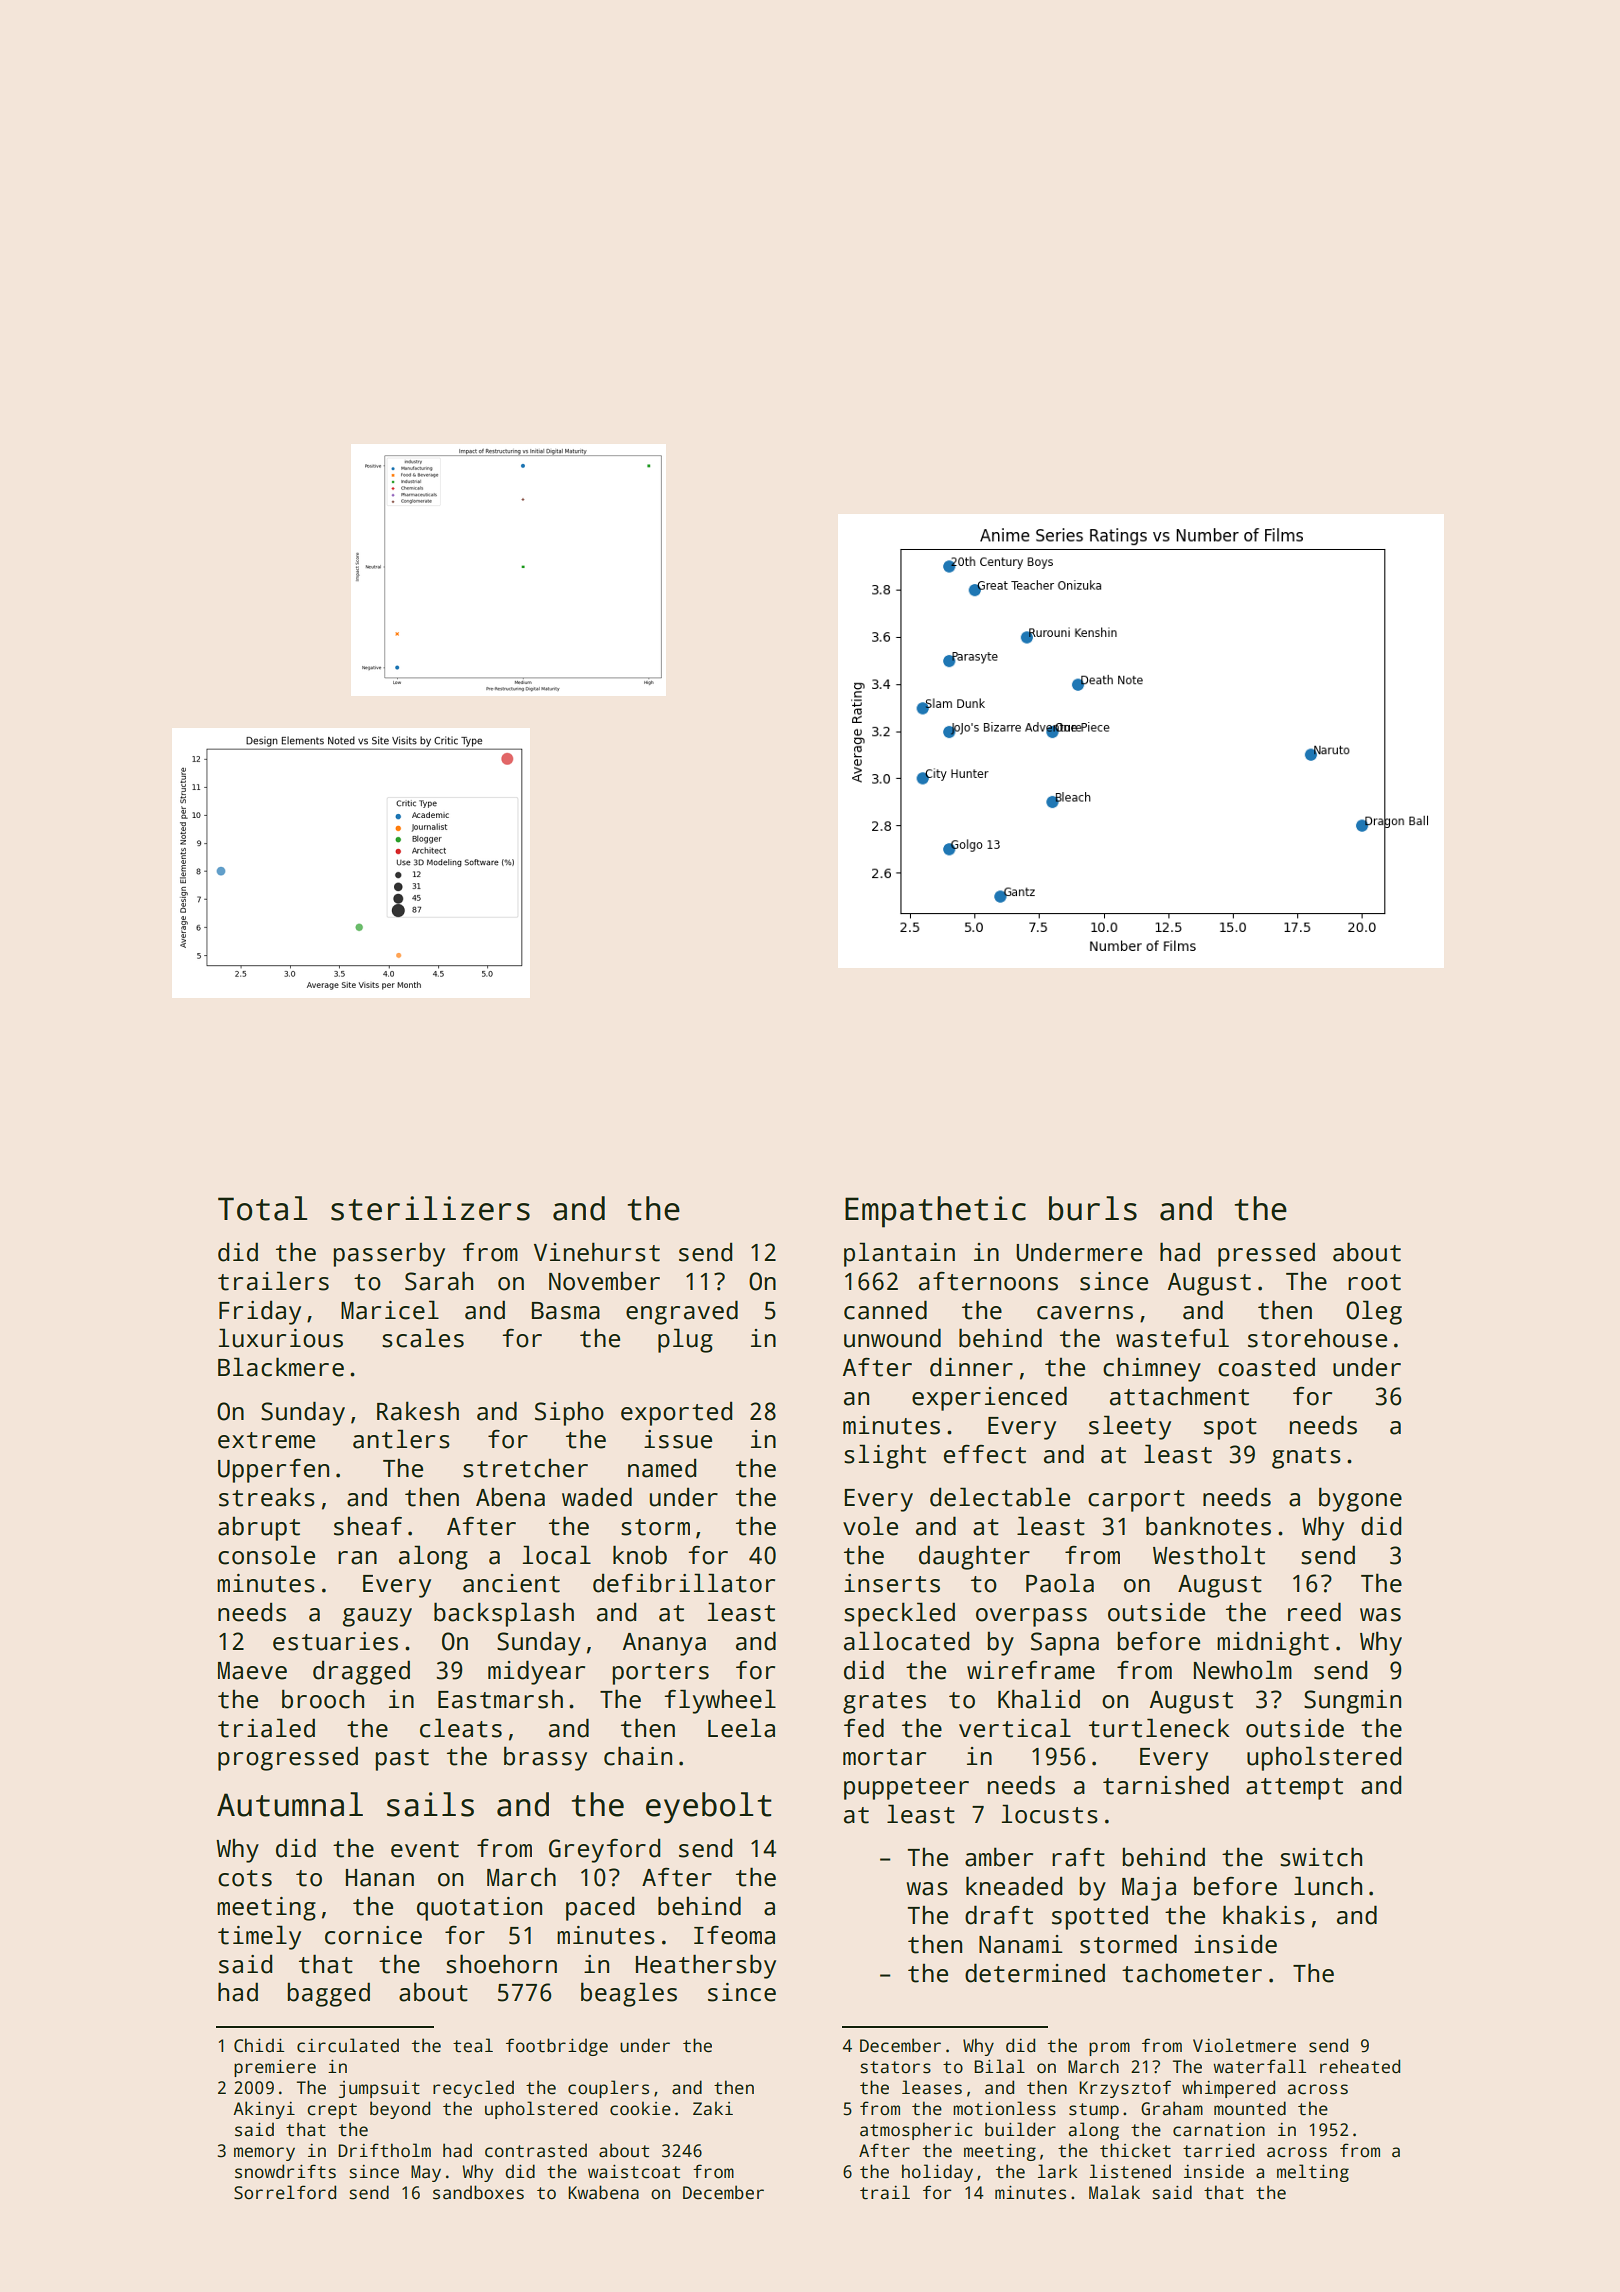  What do you see at coordinates (1114, 2192) in the screenshot?
I see `Malak` at bounding box center [1114, 2192].
